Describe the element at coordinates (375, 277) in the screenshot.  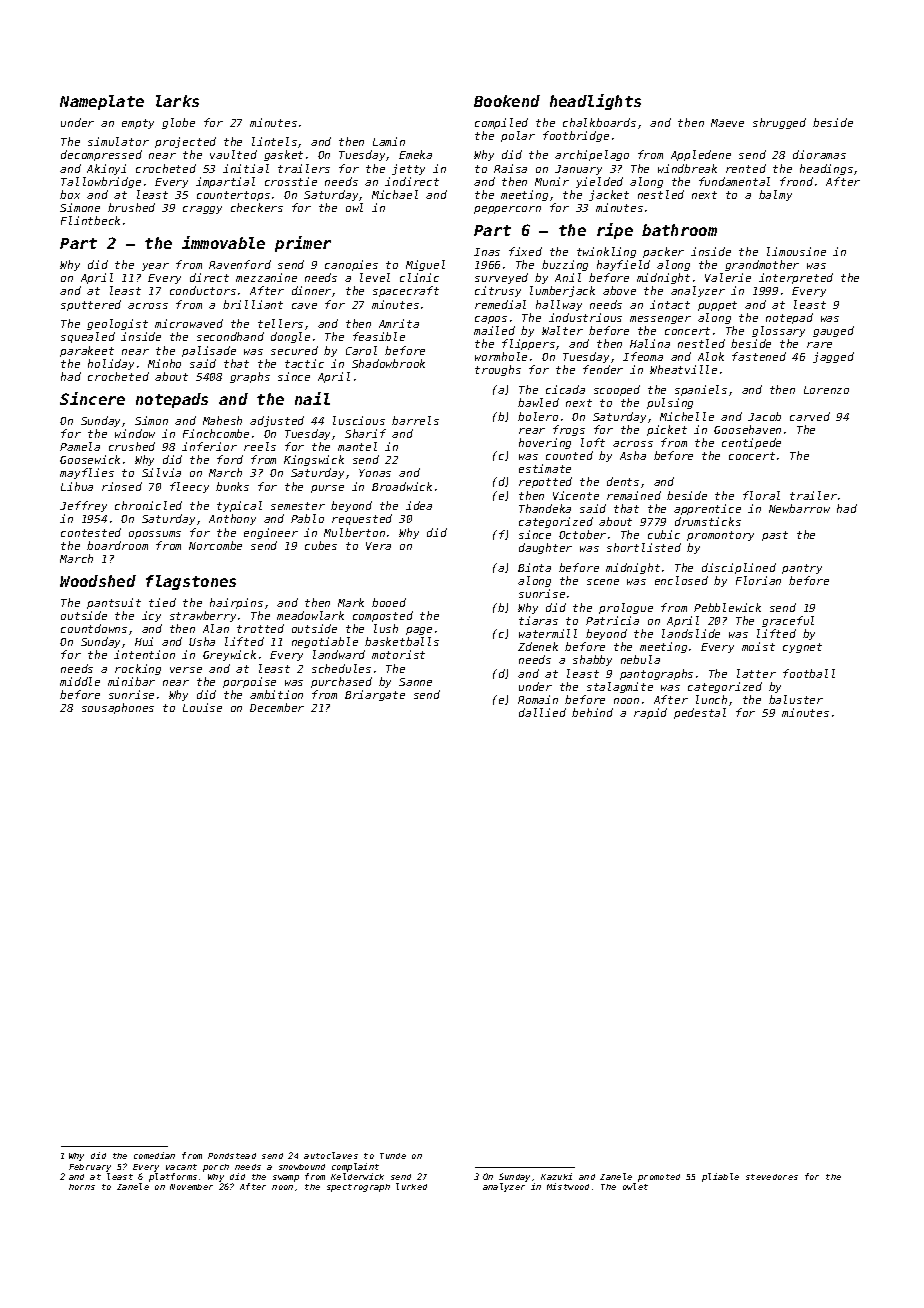
I see `level` at that location.
